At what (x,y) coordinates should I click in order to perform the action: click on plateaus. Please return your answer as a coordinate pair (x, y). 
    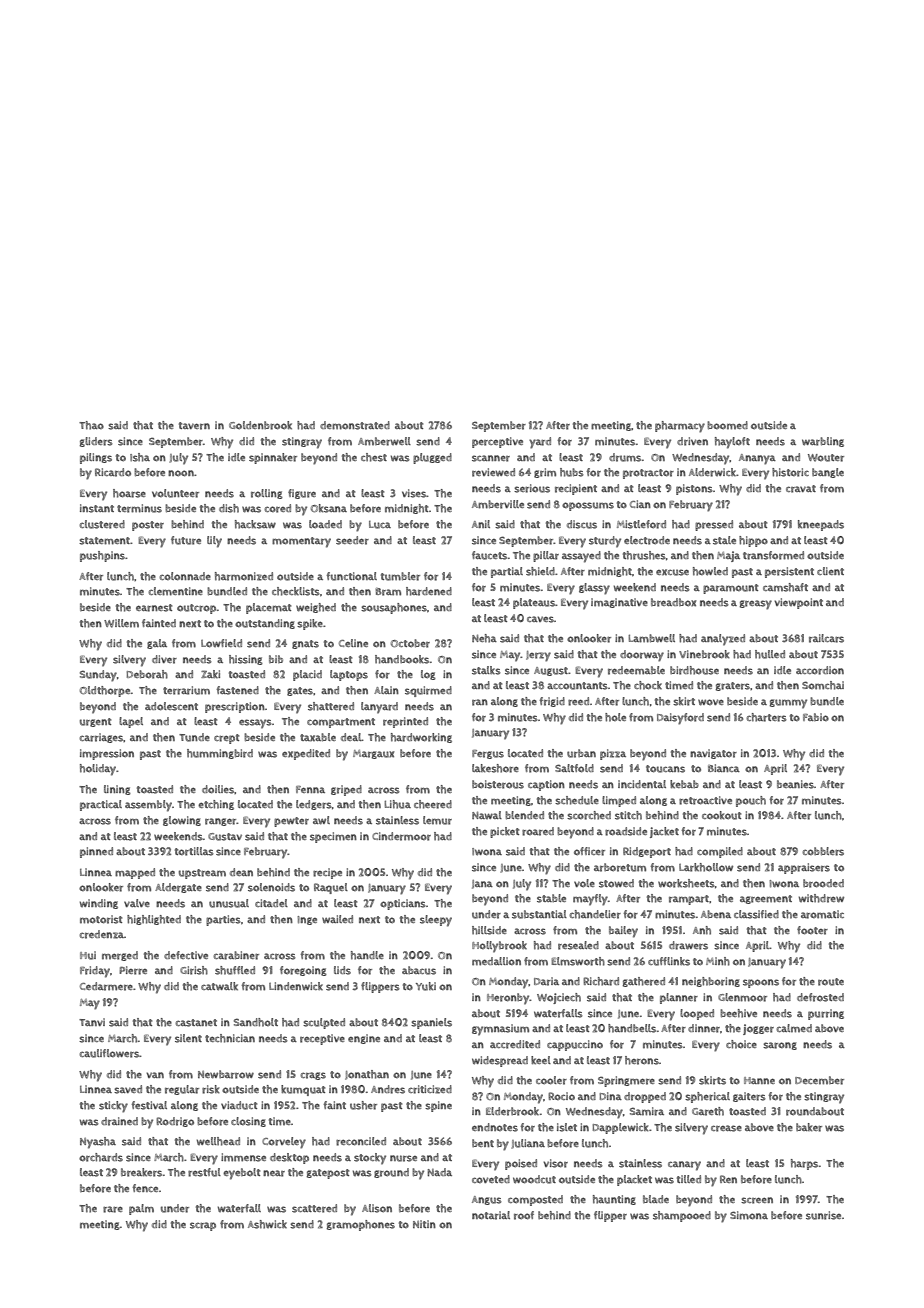
    Looking at the image, I should click on (534, 603).
